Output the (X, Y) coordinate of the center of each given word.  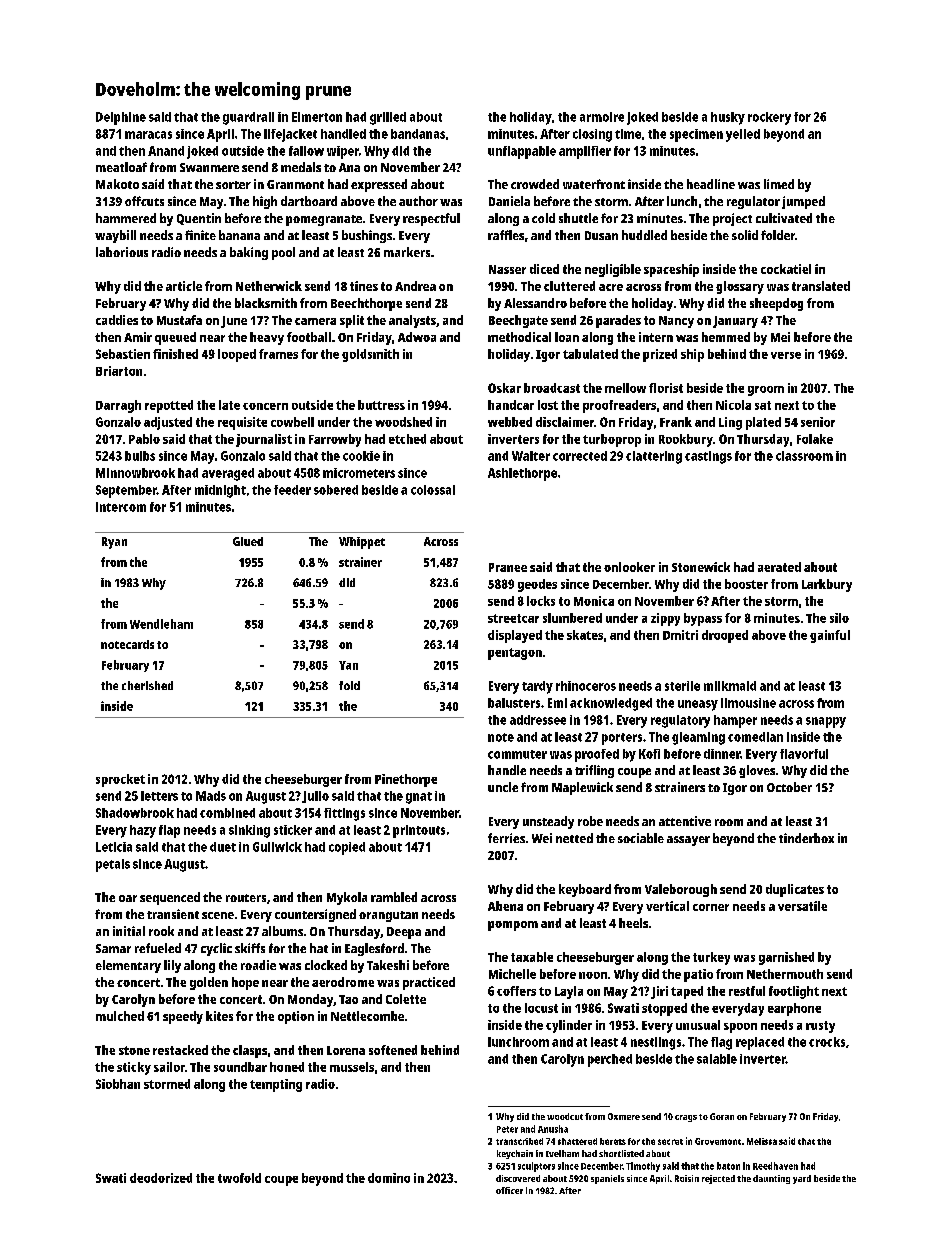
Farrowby (335, 440)
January (735, 322)
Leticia (114, 847)
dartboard (309, 201)
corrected (580, 456)
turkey (711, 958)
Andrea (415, 286)
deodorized (161, 1178)
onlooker (629, 567)
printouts (419, 831)
